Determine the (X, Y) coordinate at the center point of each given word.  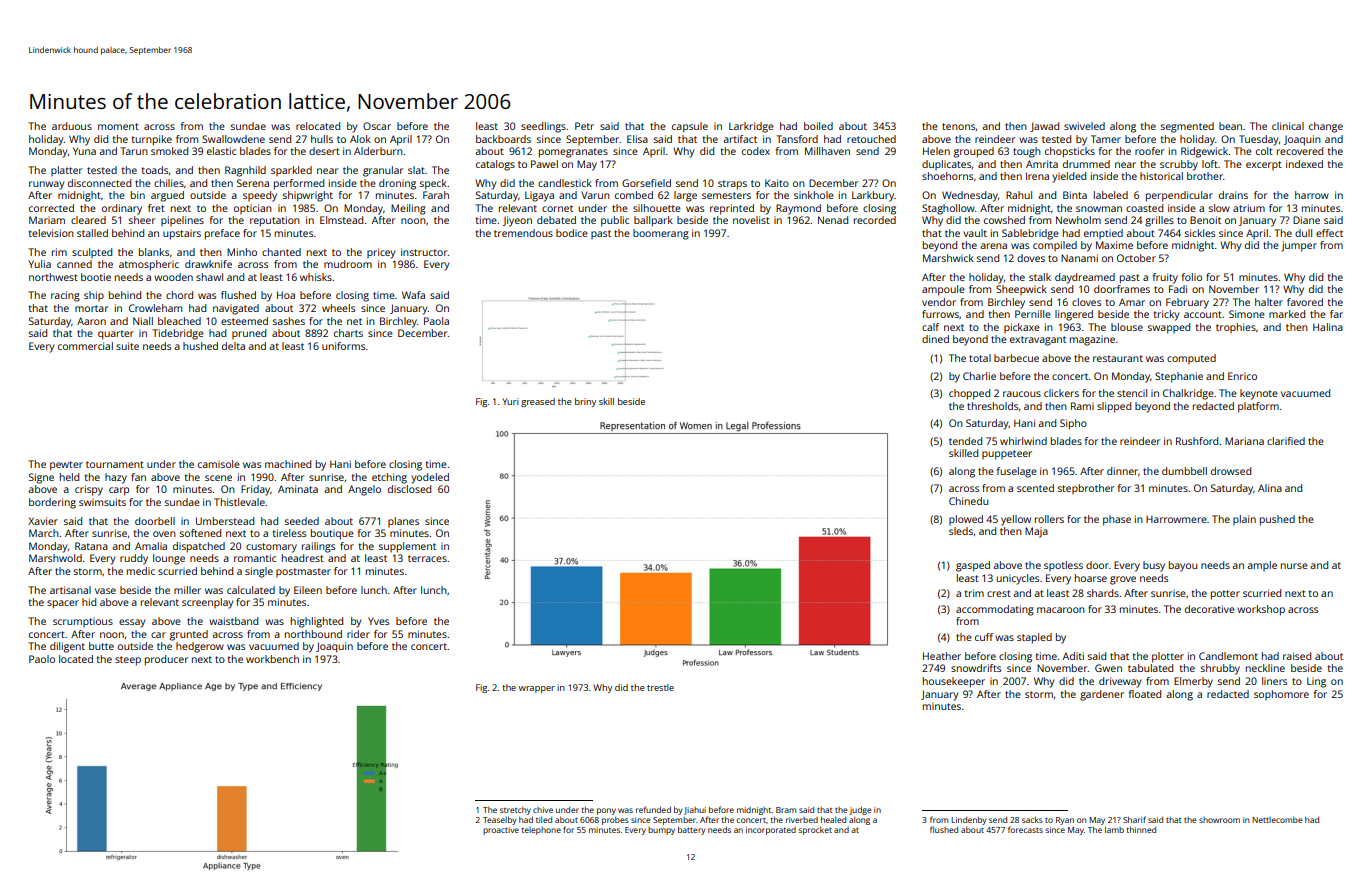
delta (233, 346)
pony (606, 811)
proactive (501, 831)
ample (1262, 566)
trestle (660, 687)
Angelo (364, 490)
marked (1287, 314)
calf (930, 327)
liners (1274, 681)
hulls (322, 139)
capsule (690, 127)
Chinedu (968, 501)
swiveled (1084, 126)
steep (128, 661)
